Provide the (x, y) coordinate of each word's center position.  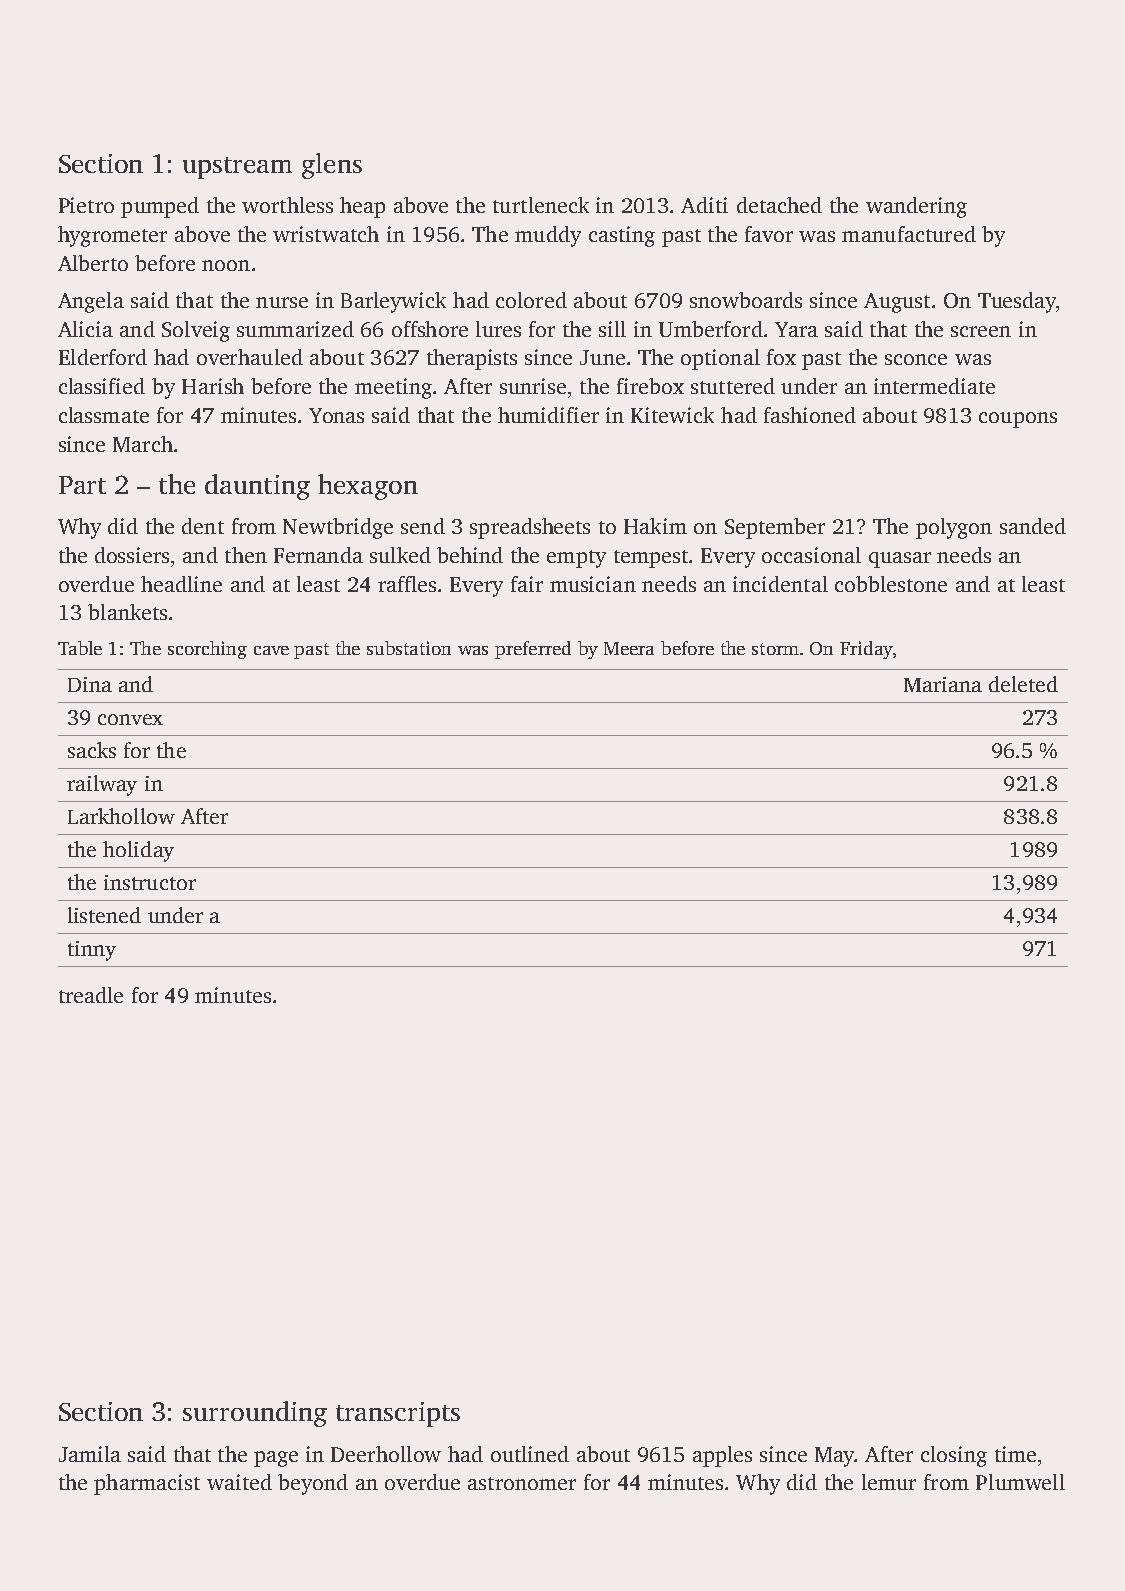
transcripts (398, 1414)
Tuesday (1017, 302)
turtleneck (541, 205)
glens (332, 166)
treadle (91, 995)
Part (82, 485)
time (1015, 1454)
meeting (393, 388)
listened (104, 915)
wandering (916, 207)
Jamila (90, 1454)
